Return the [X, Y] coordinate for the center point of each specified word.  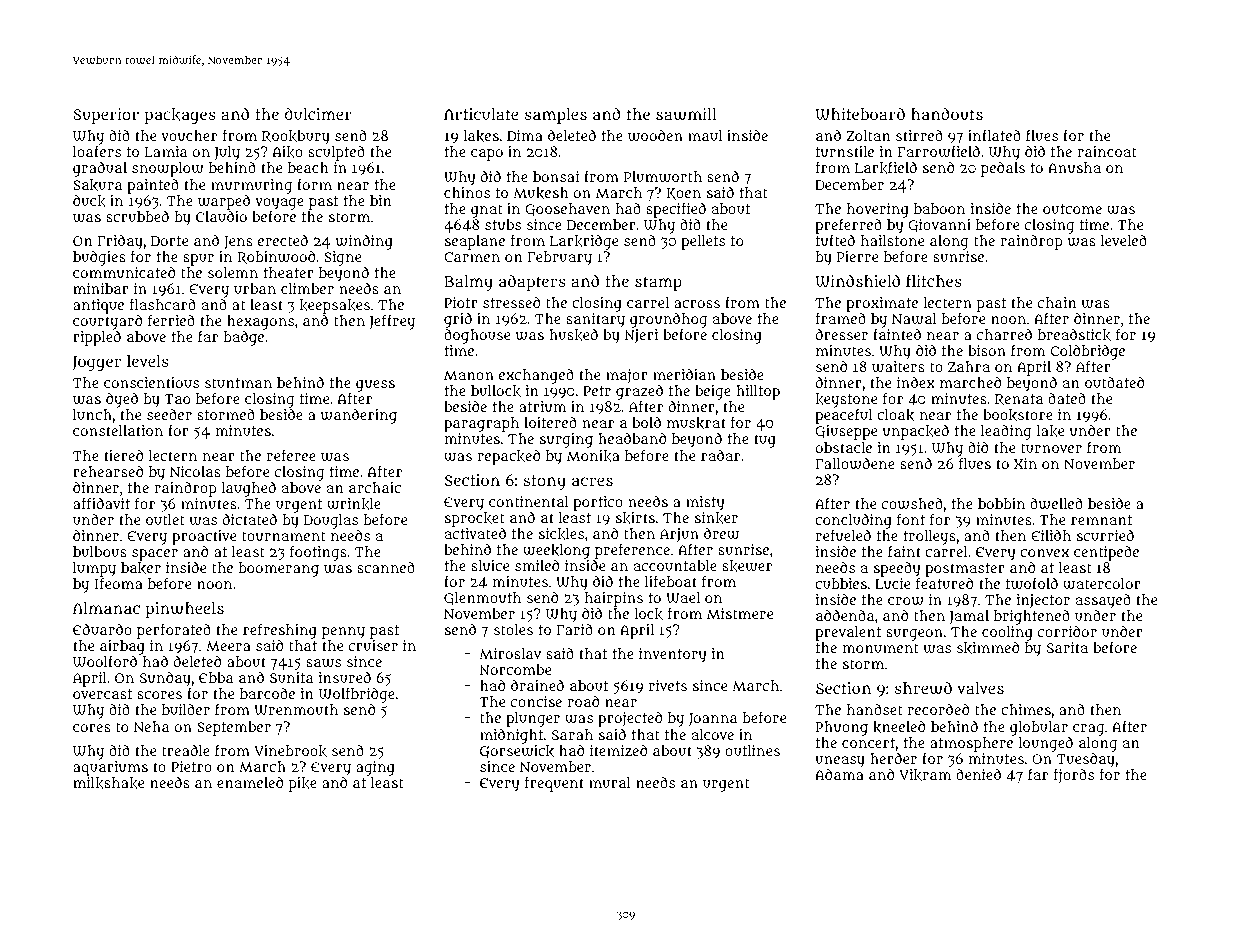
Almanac [106, 608]
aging [375, 768]
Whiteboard [860, 114]
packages [180, 116]
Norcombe [515, 669]
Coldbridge [1088, 353]
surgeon [914, 635]
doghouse [477, 336]
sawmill [686, 114]
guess [375, 386]
